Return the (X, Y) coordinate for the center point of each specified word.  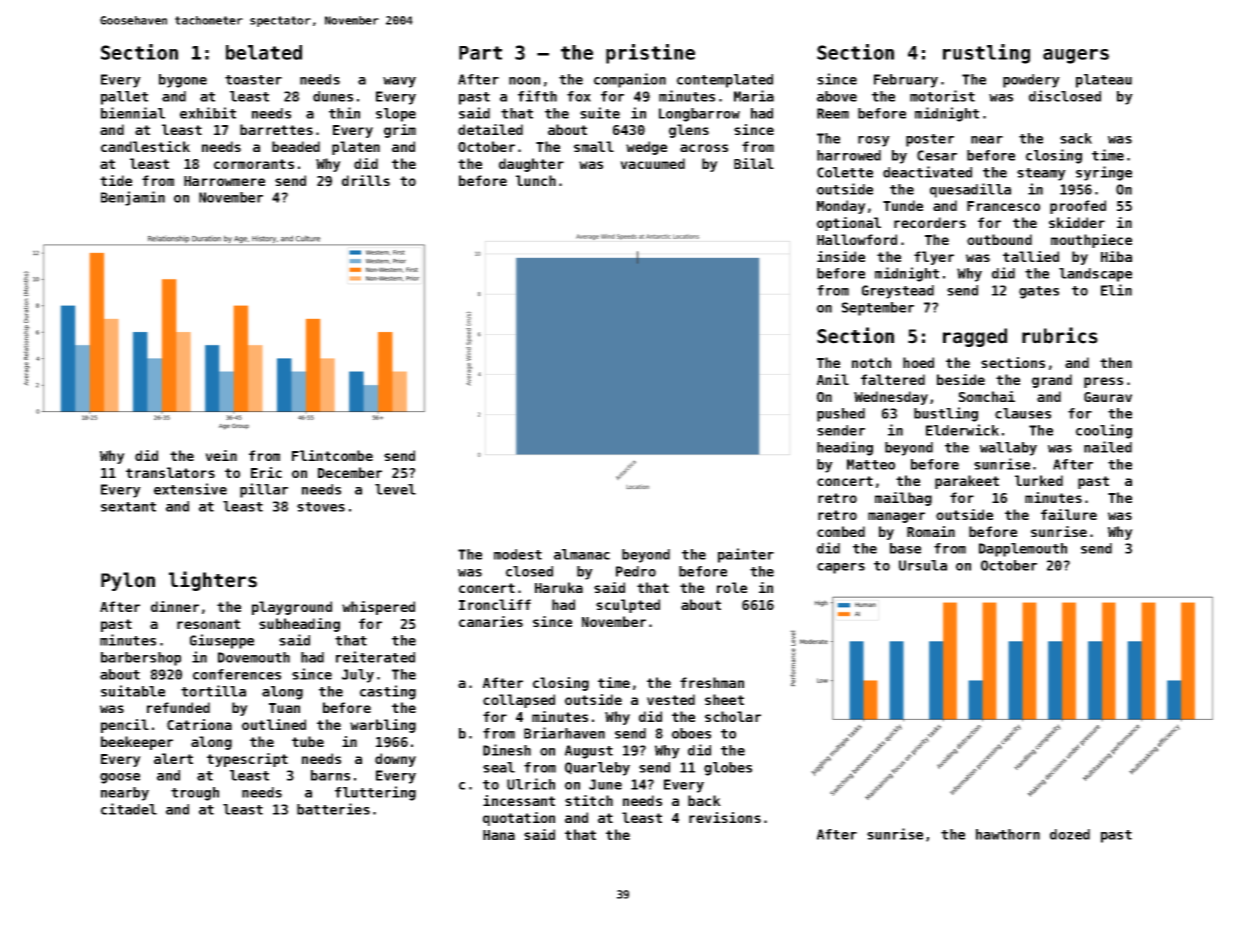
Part (480, 53)
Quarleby (597, 769)
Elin (1116, 290)
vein (221, 455)
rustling (986, 54)
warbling (383, 726)
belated (264, 52)
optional (849, 224)
